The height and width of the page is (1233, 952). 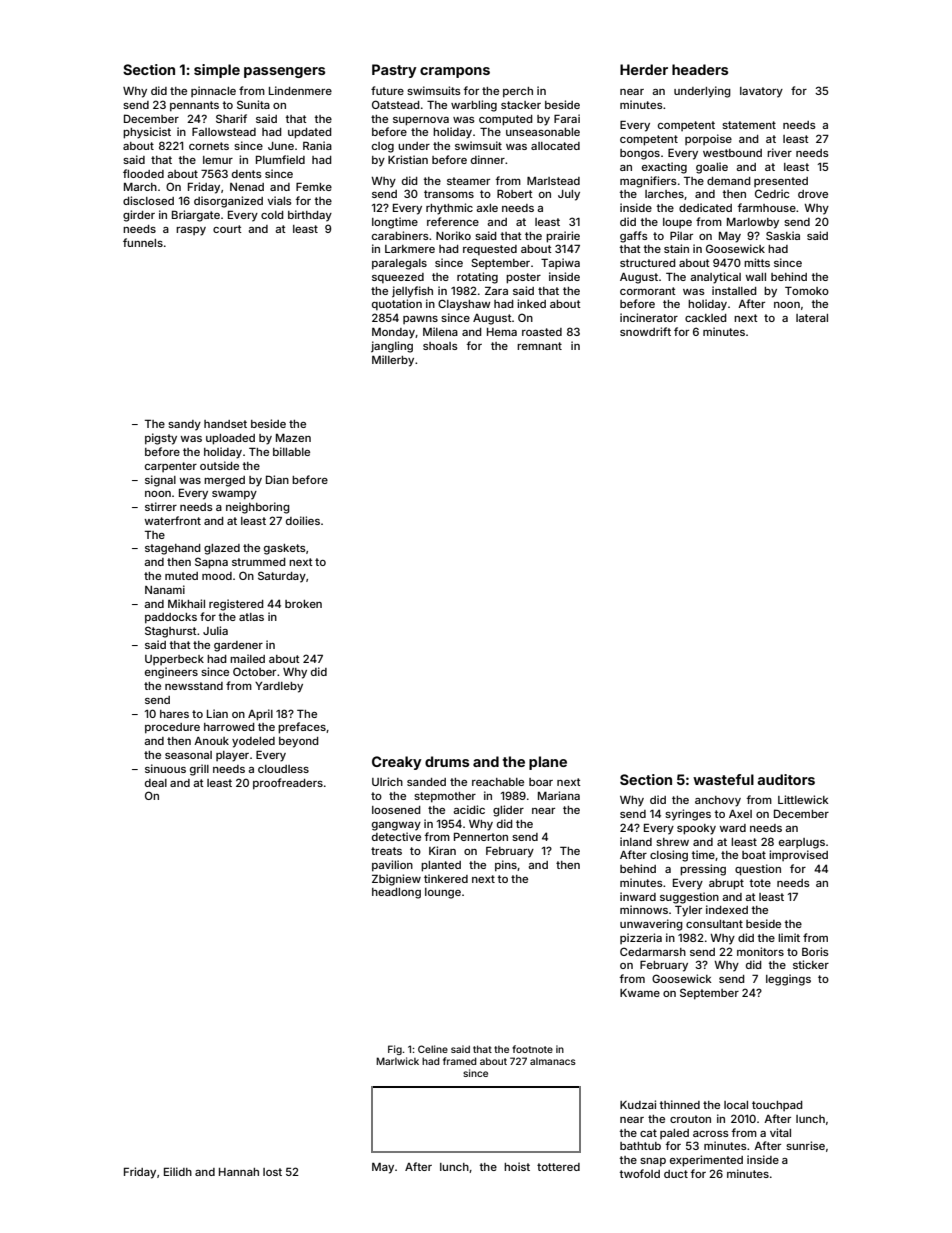 I want to click on seasonal, so click(x=188, y=755).
